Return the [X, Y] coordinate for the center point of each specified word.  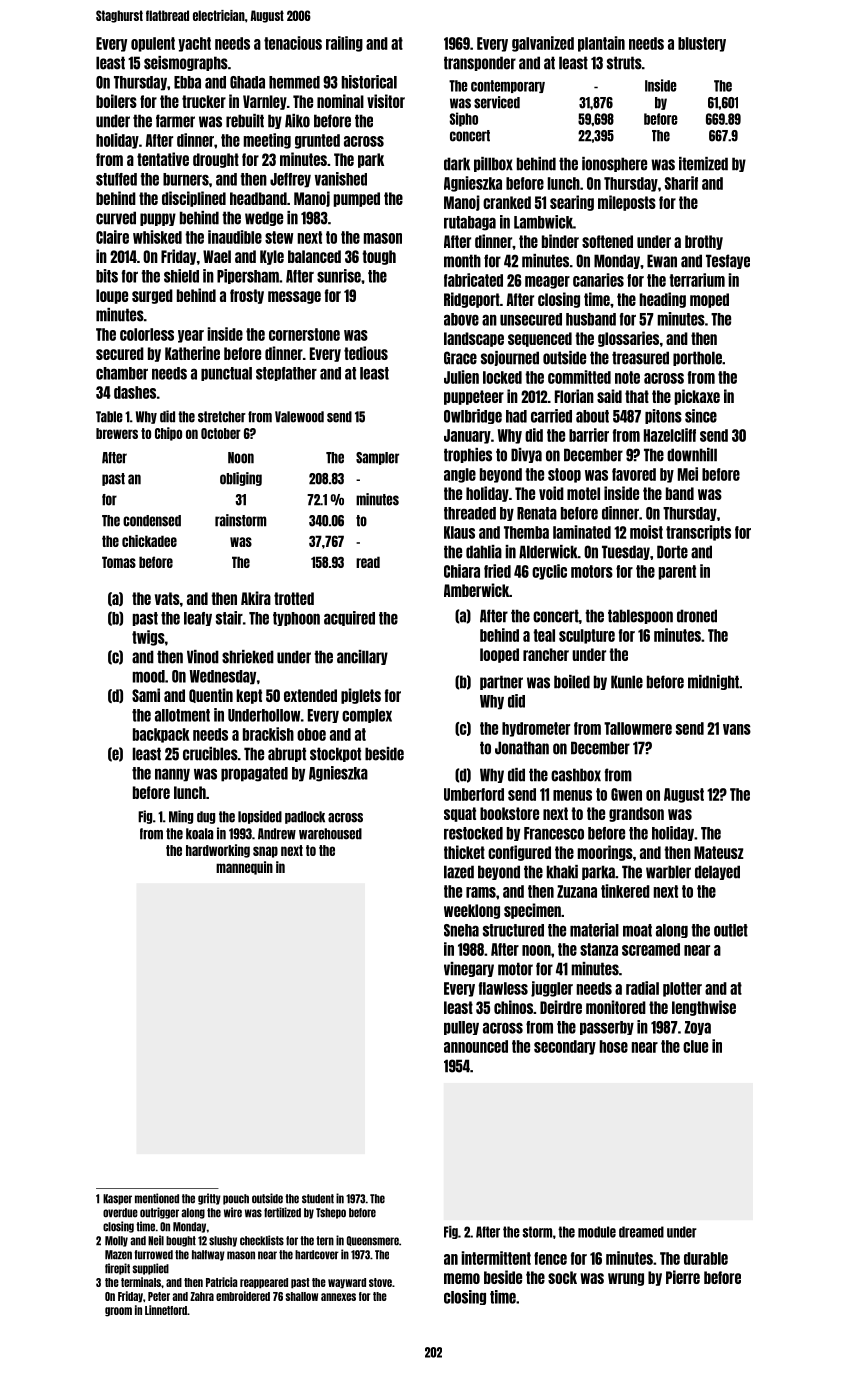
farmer [175, 121]
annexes [338, 1297]
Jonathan [522, 748]
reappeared [264, 1283]
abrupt [287, 754]
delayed [717, 872]
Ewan [662, 261]
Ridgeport [472, 300]
